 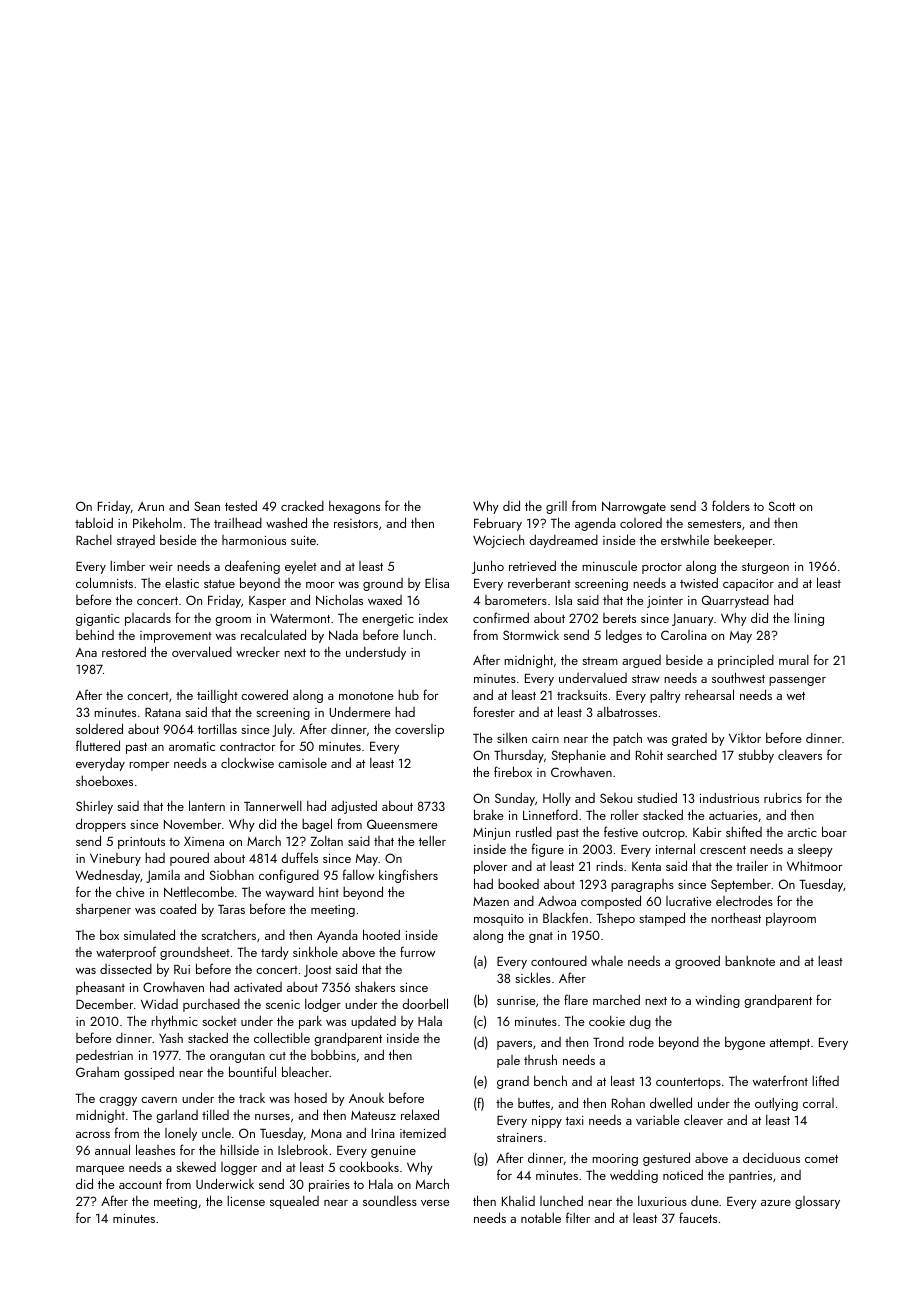 I want to click on plover, so click(x=490, y=867).
